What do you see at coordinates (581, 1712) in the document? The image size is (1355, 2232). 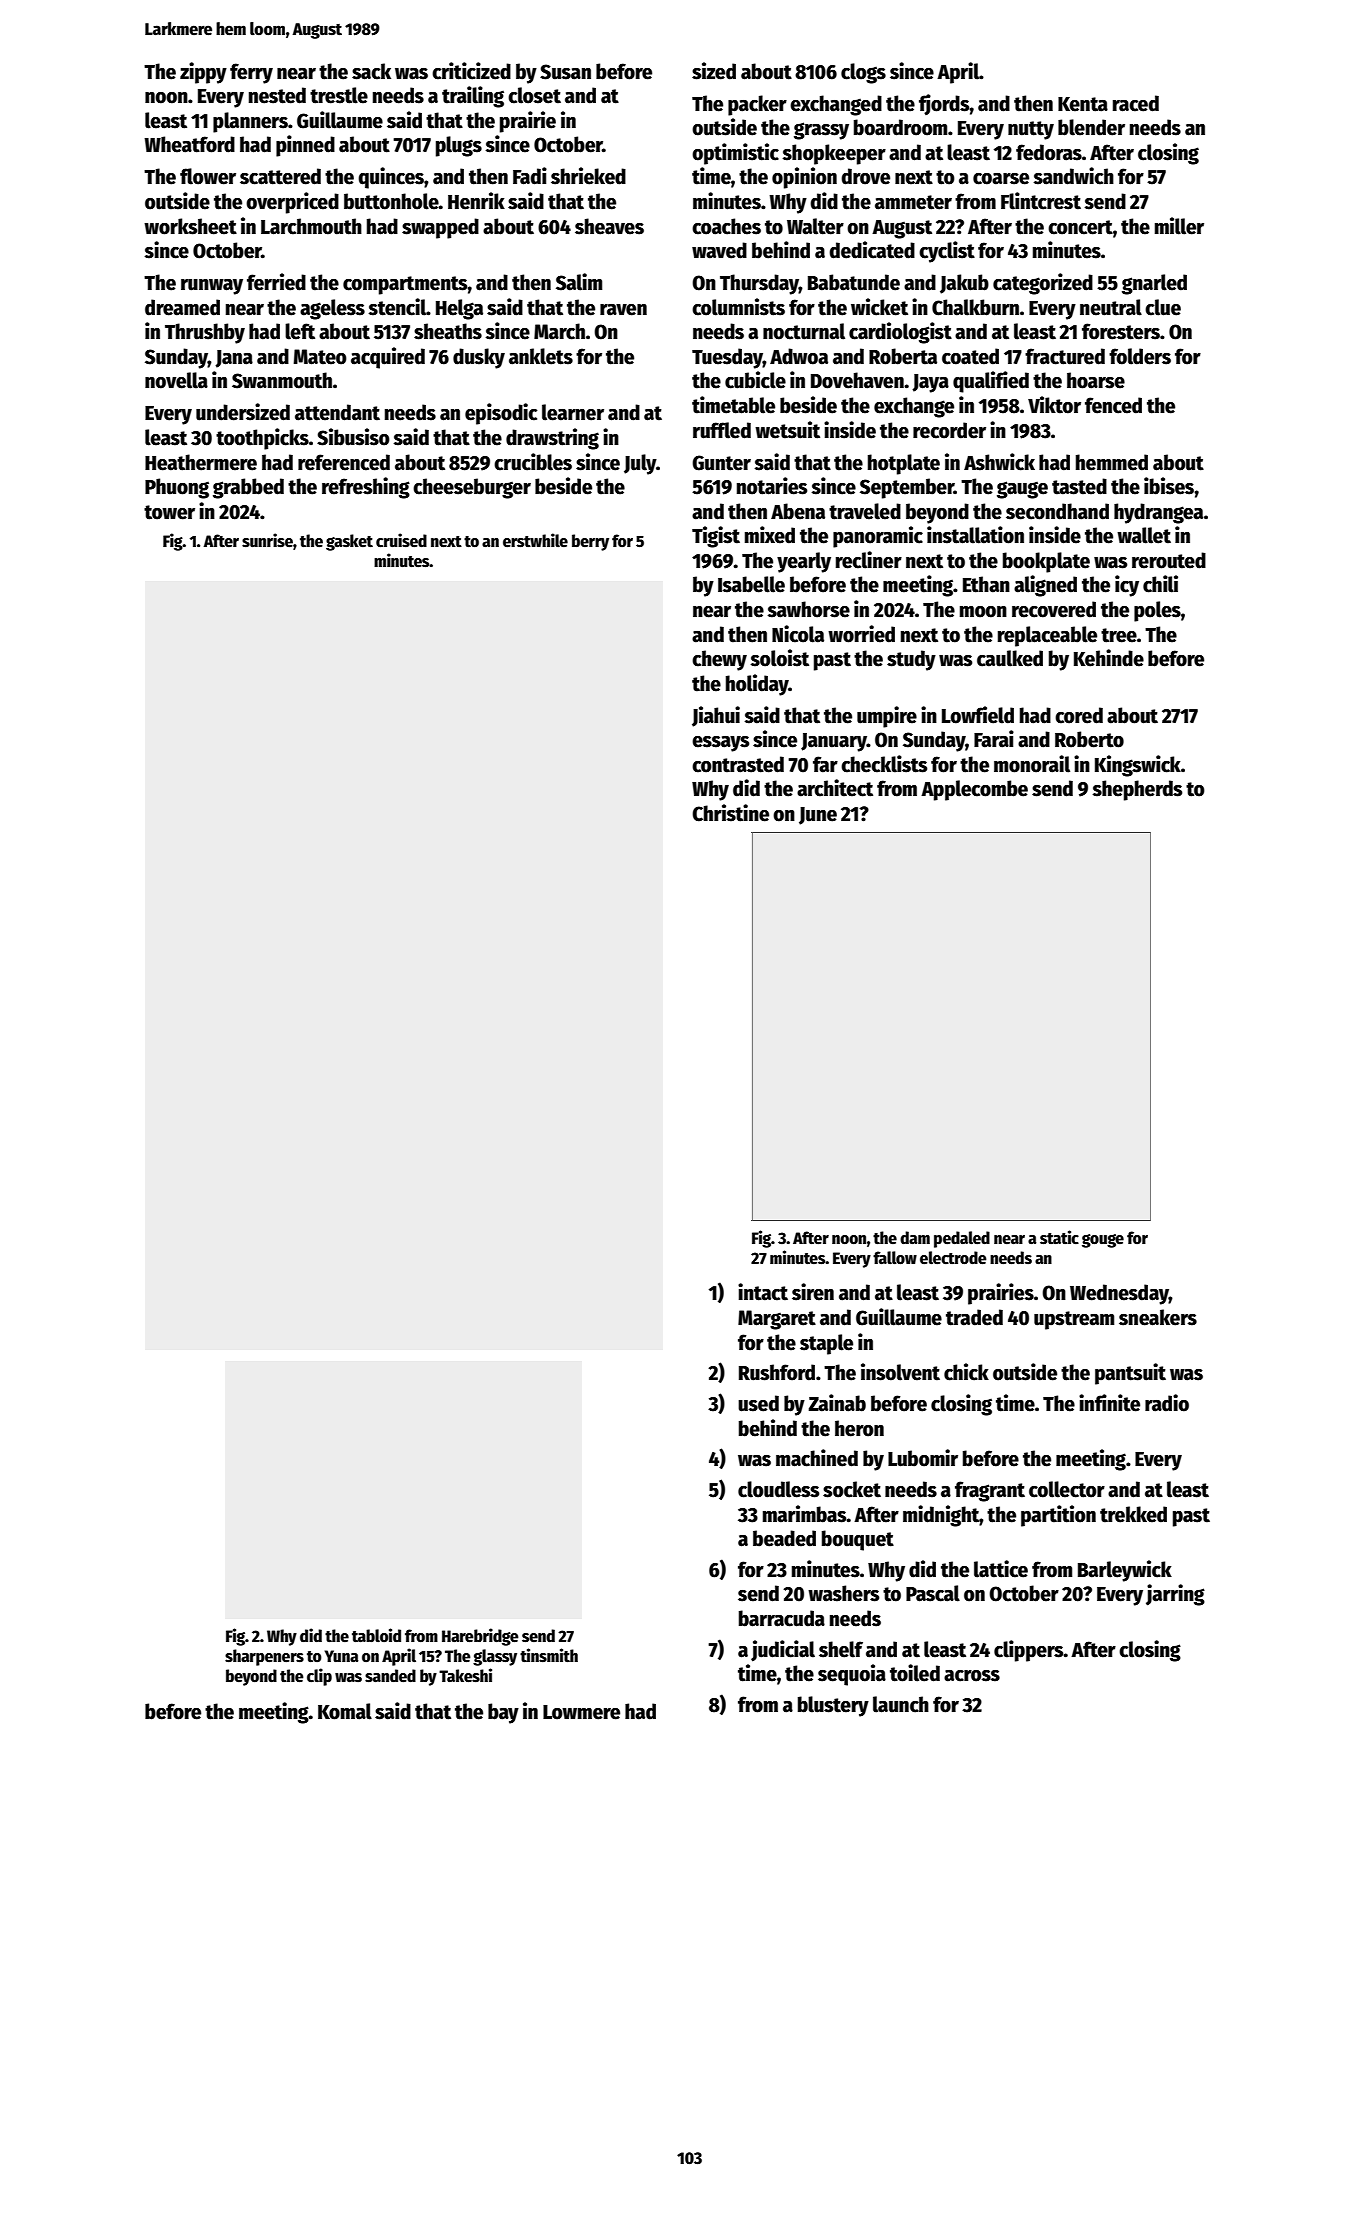 I see `Lowmere` at bounding box center [581, 1712].
